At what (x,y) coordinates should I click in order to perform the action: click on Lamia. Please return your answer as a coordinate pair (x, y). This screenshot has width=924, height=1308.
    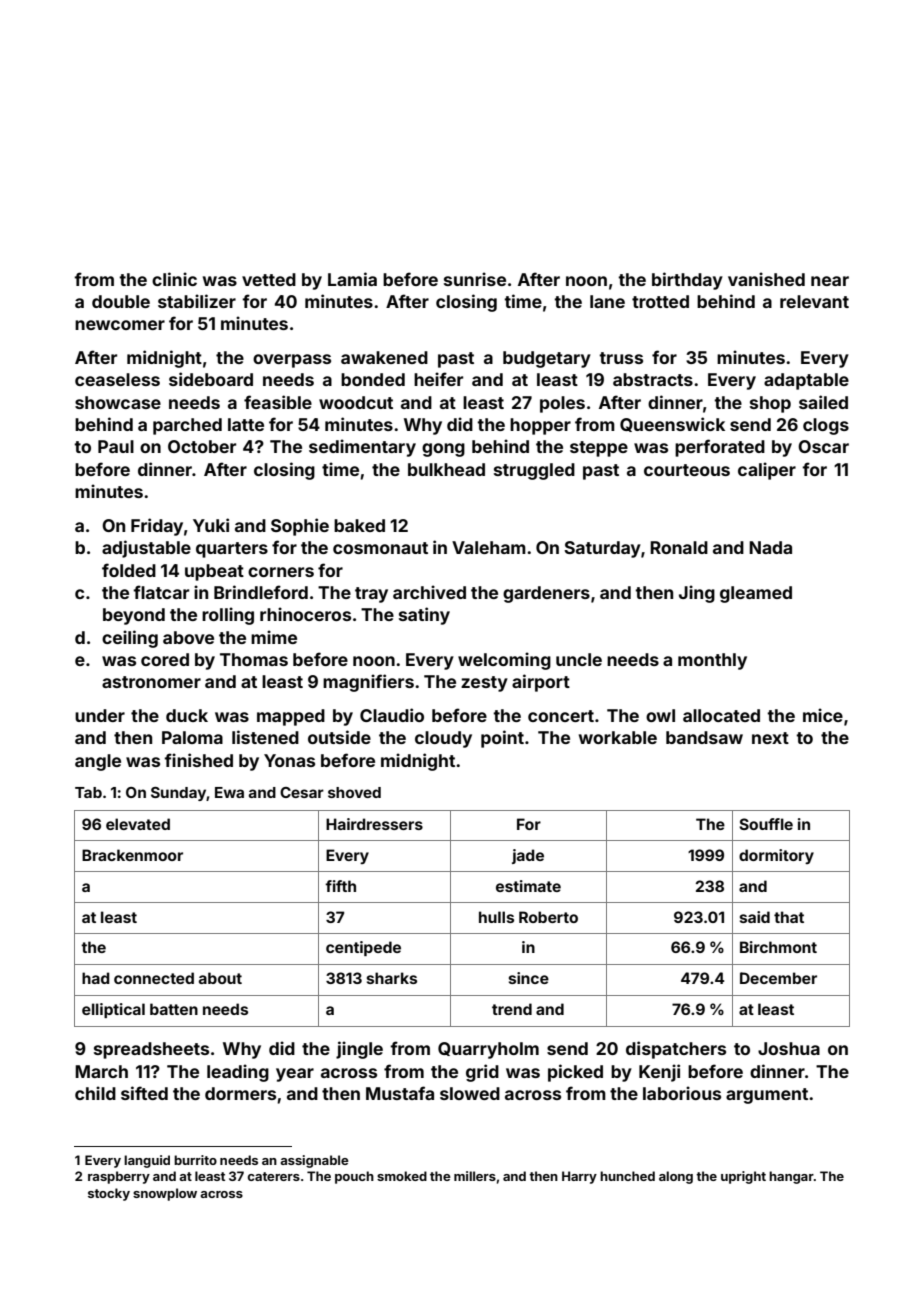
    Looking at the image, I should click on (352, 279).
